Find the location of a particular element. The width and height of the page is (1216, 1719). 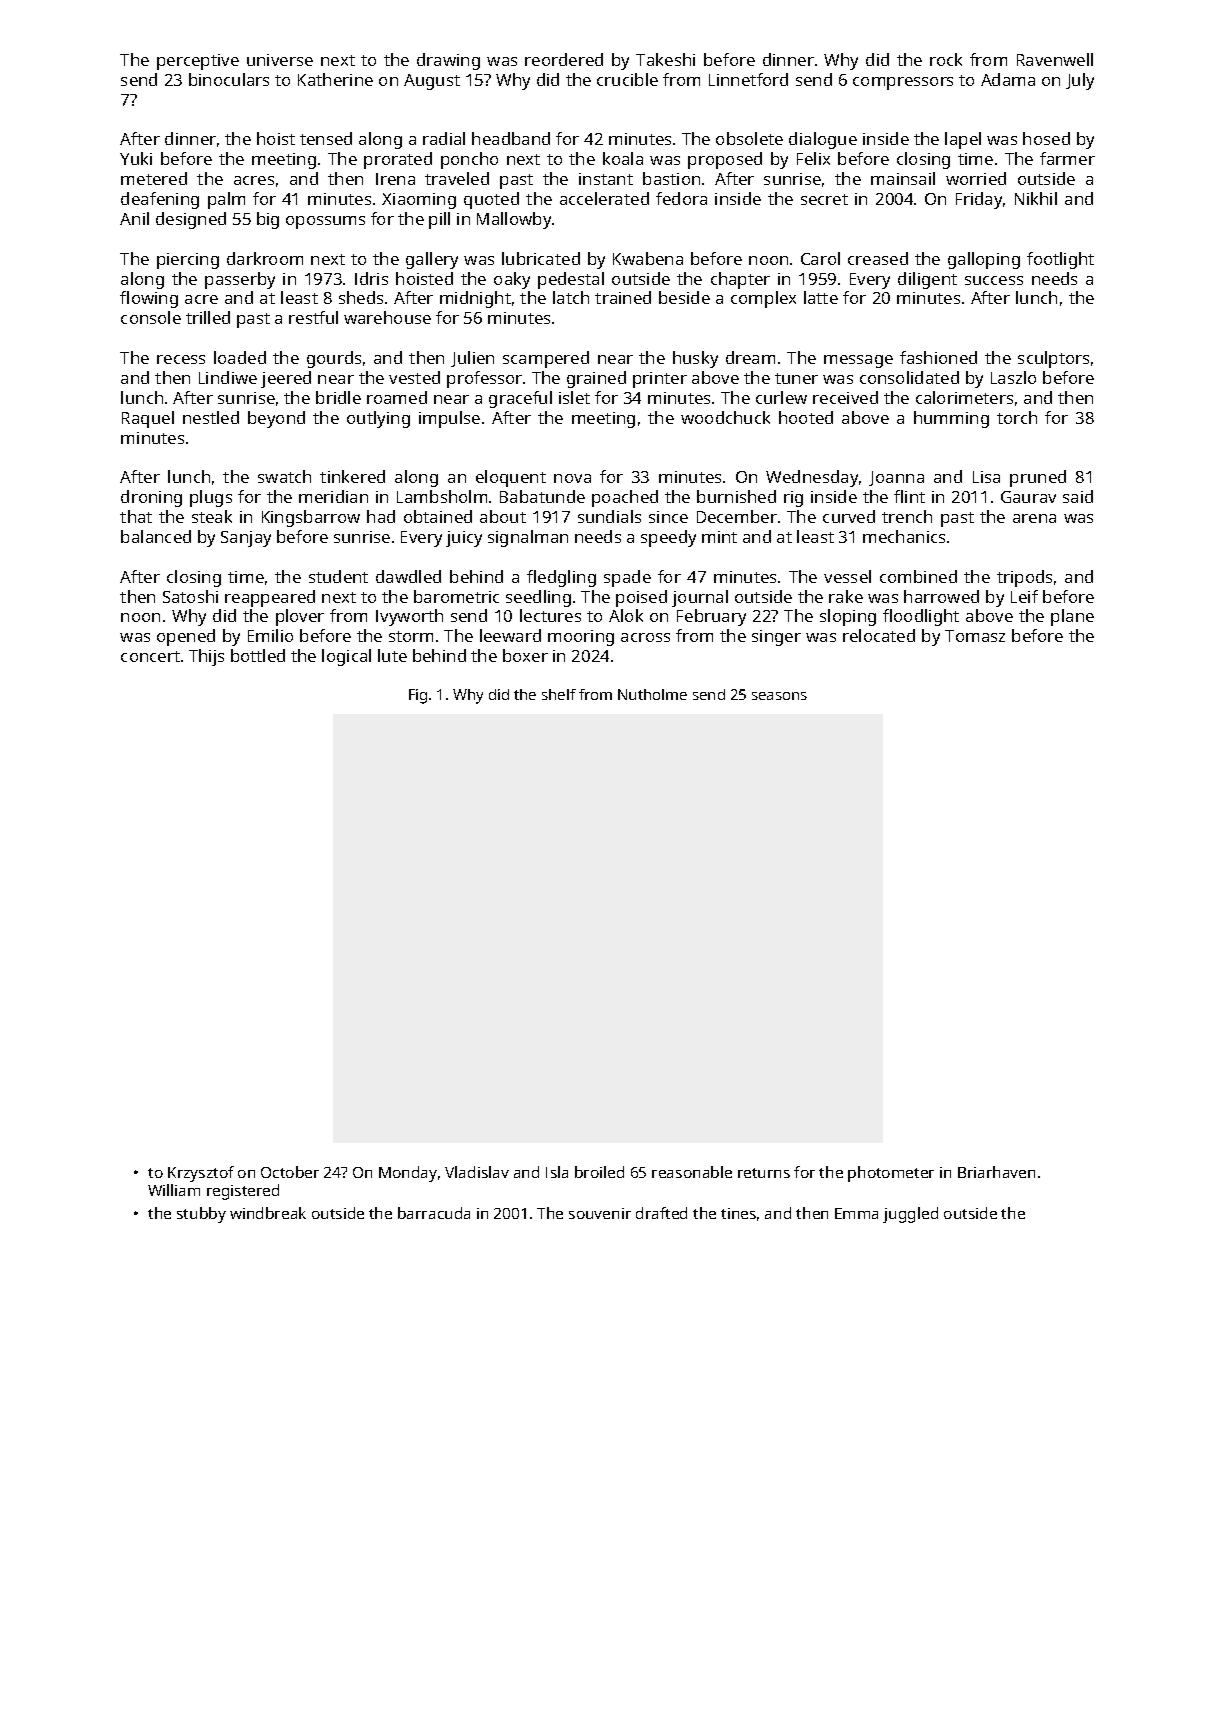

Satoshi is located at coordinates (190, 596).
